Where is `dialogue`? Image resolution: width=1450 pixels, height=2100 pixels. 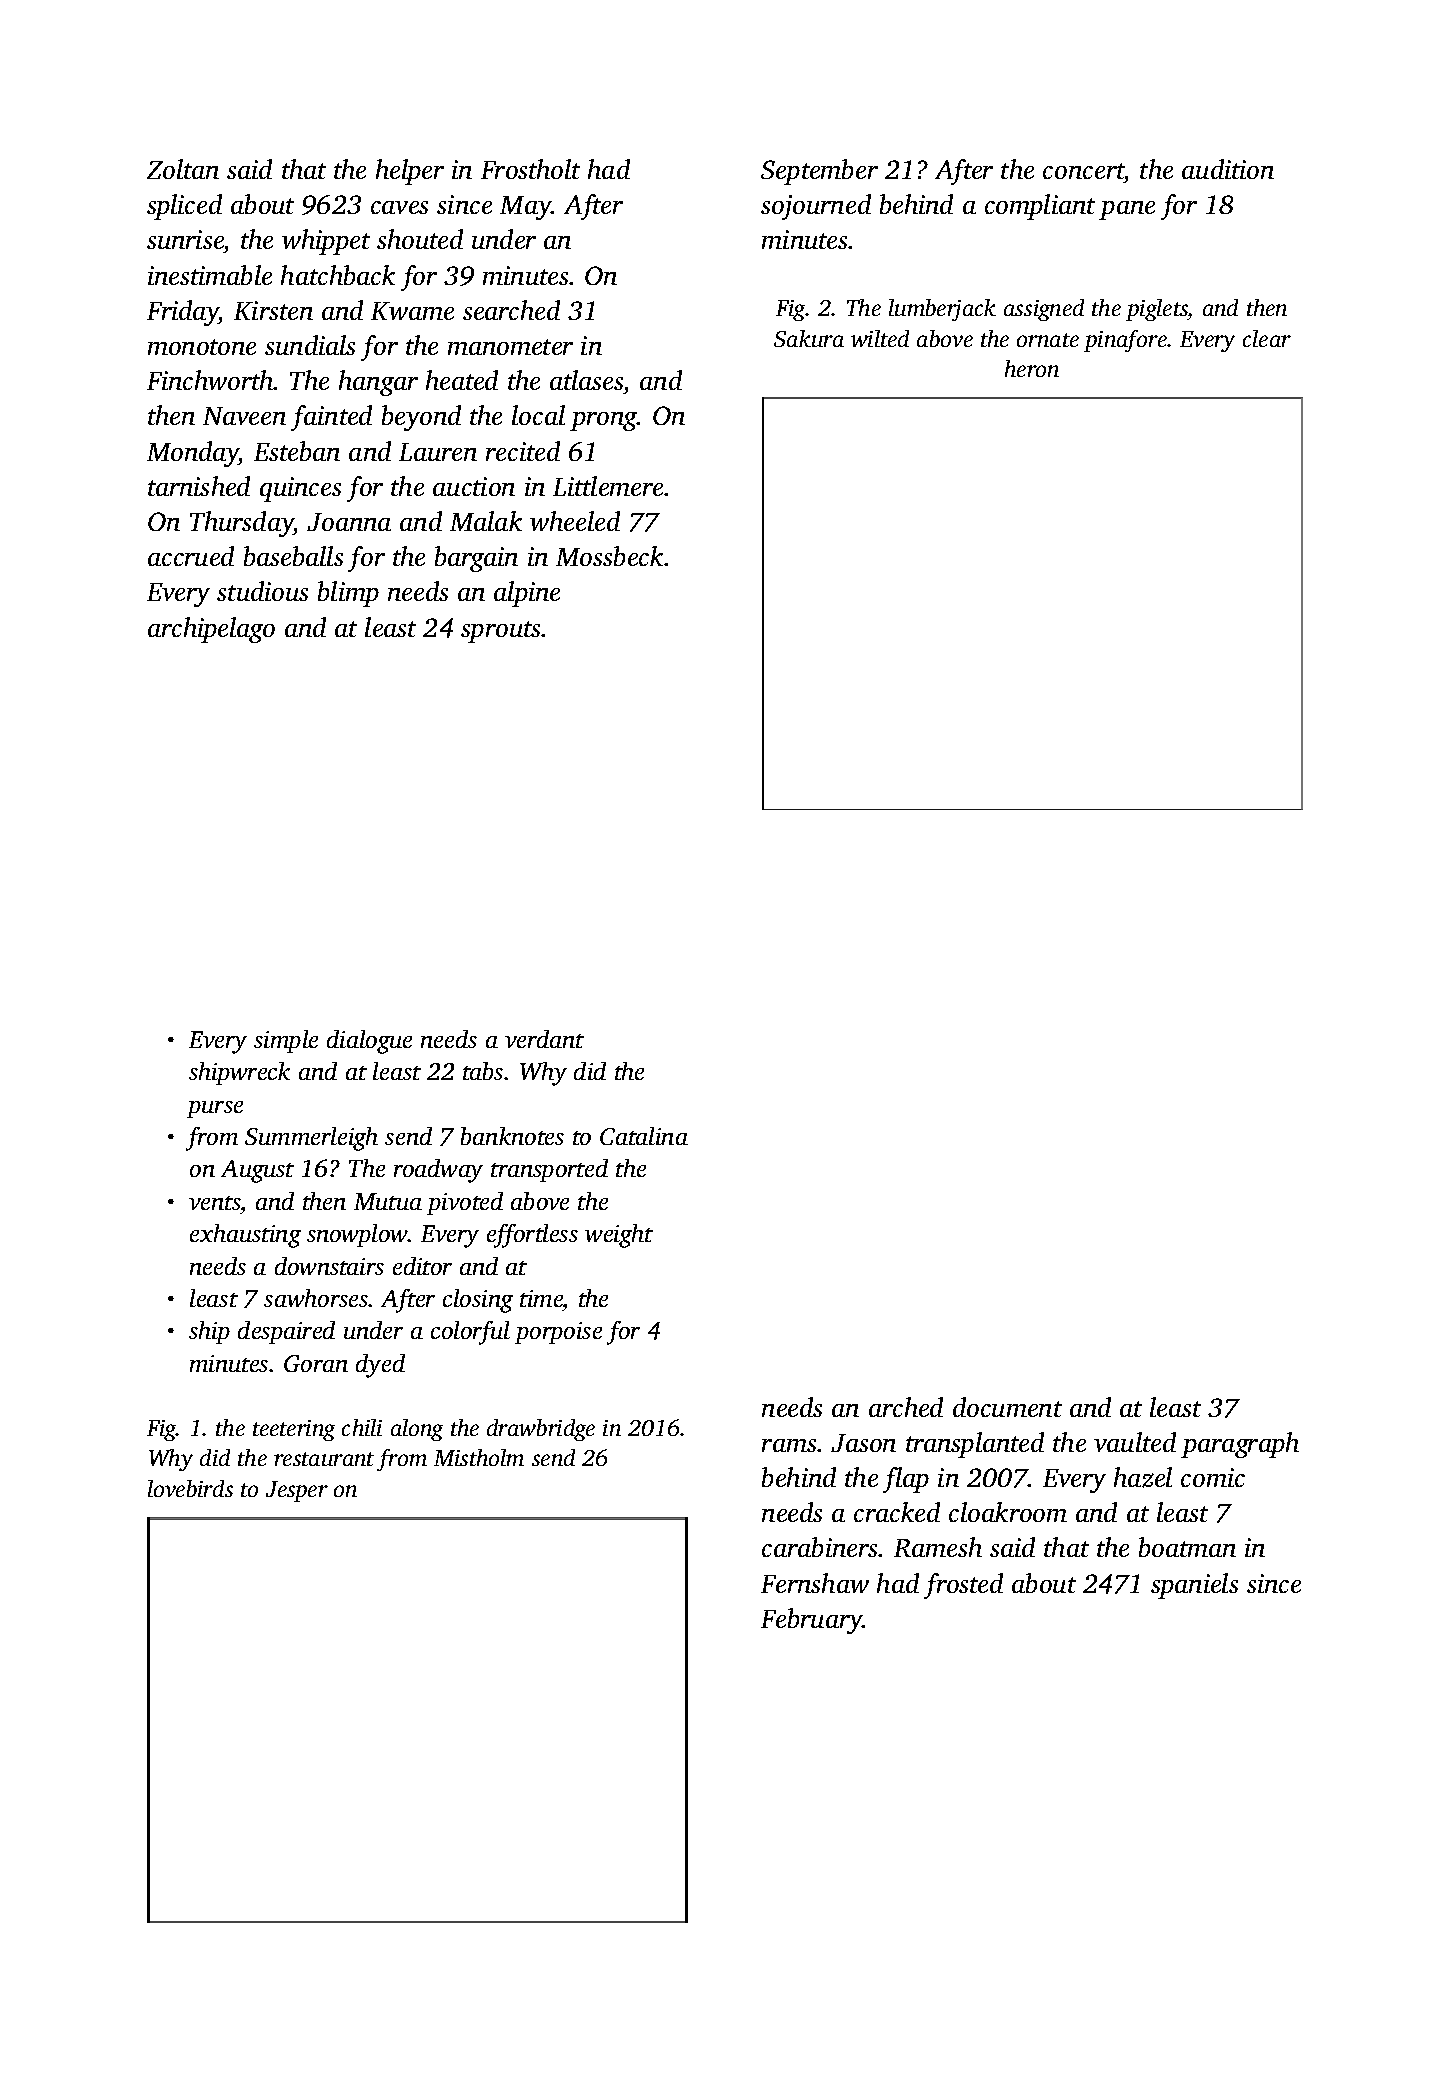
dialogue is located at coordinates (369, 1042).
